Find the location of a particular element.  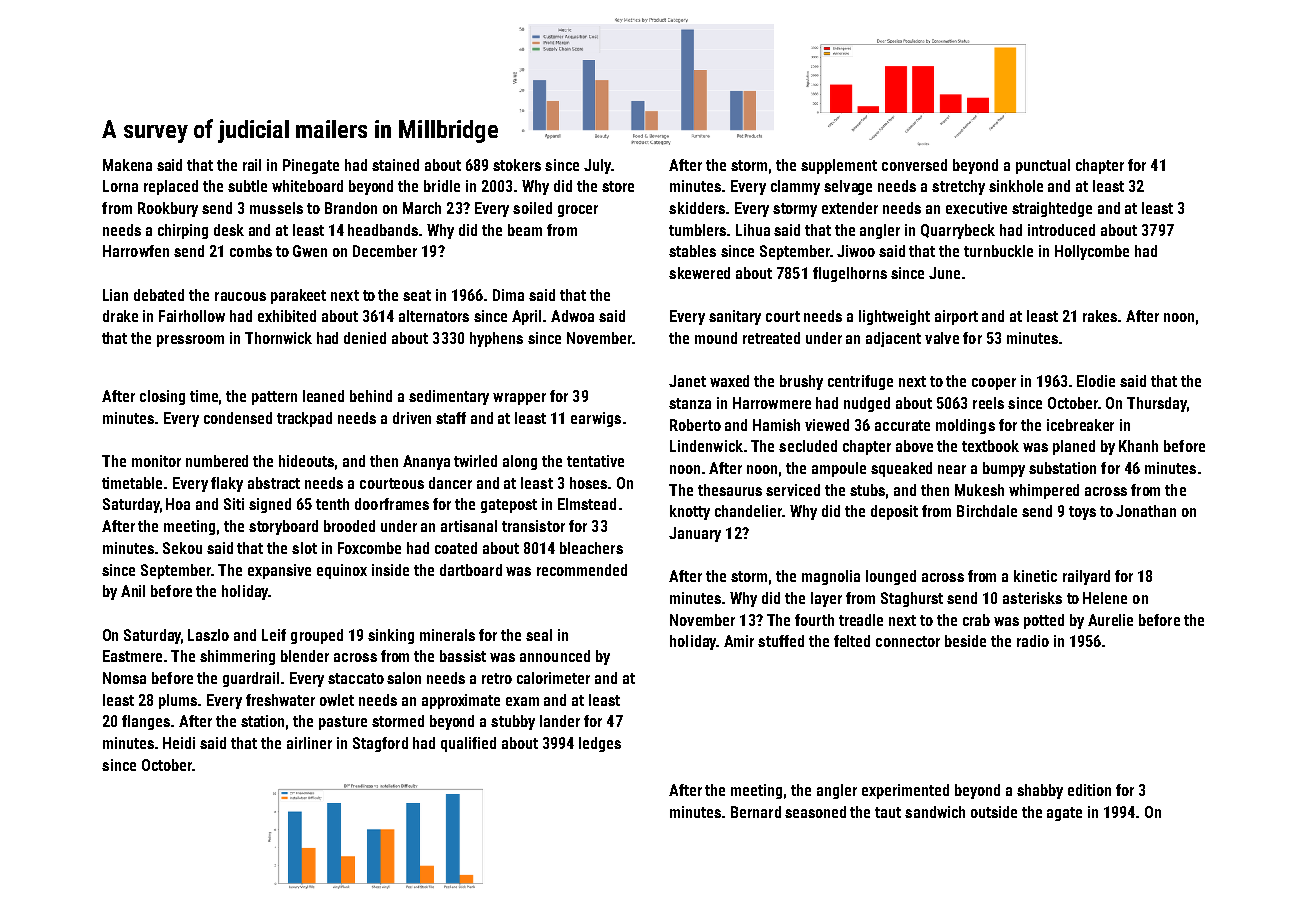

Hamish is located at coordinates (776, 425).
